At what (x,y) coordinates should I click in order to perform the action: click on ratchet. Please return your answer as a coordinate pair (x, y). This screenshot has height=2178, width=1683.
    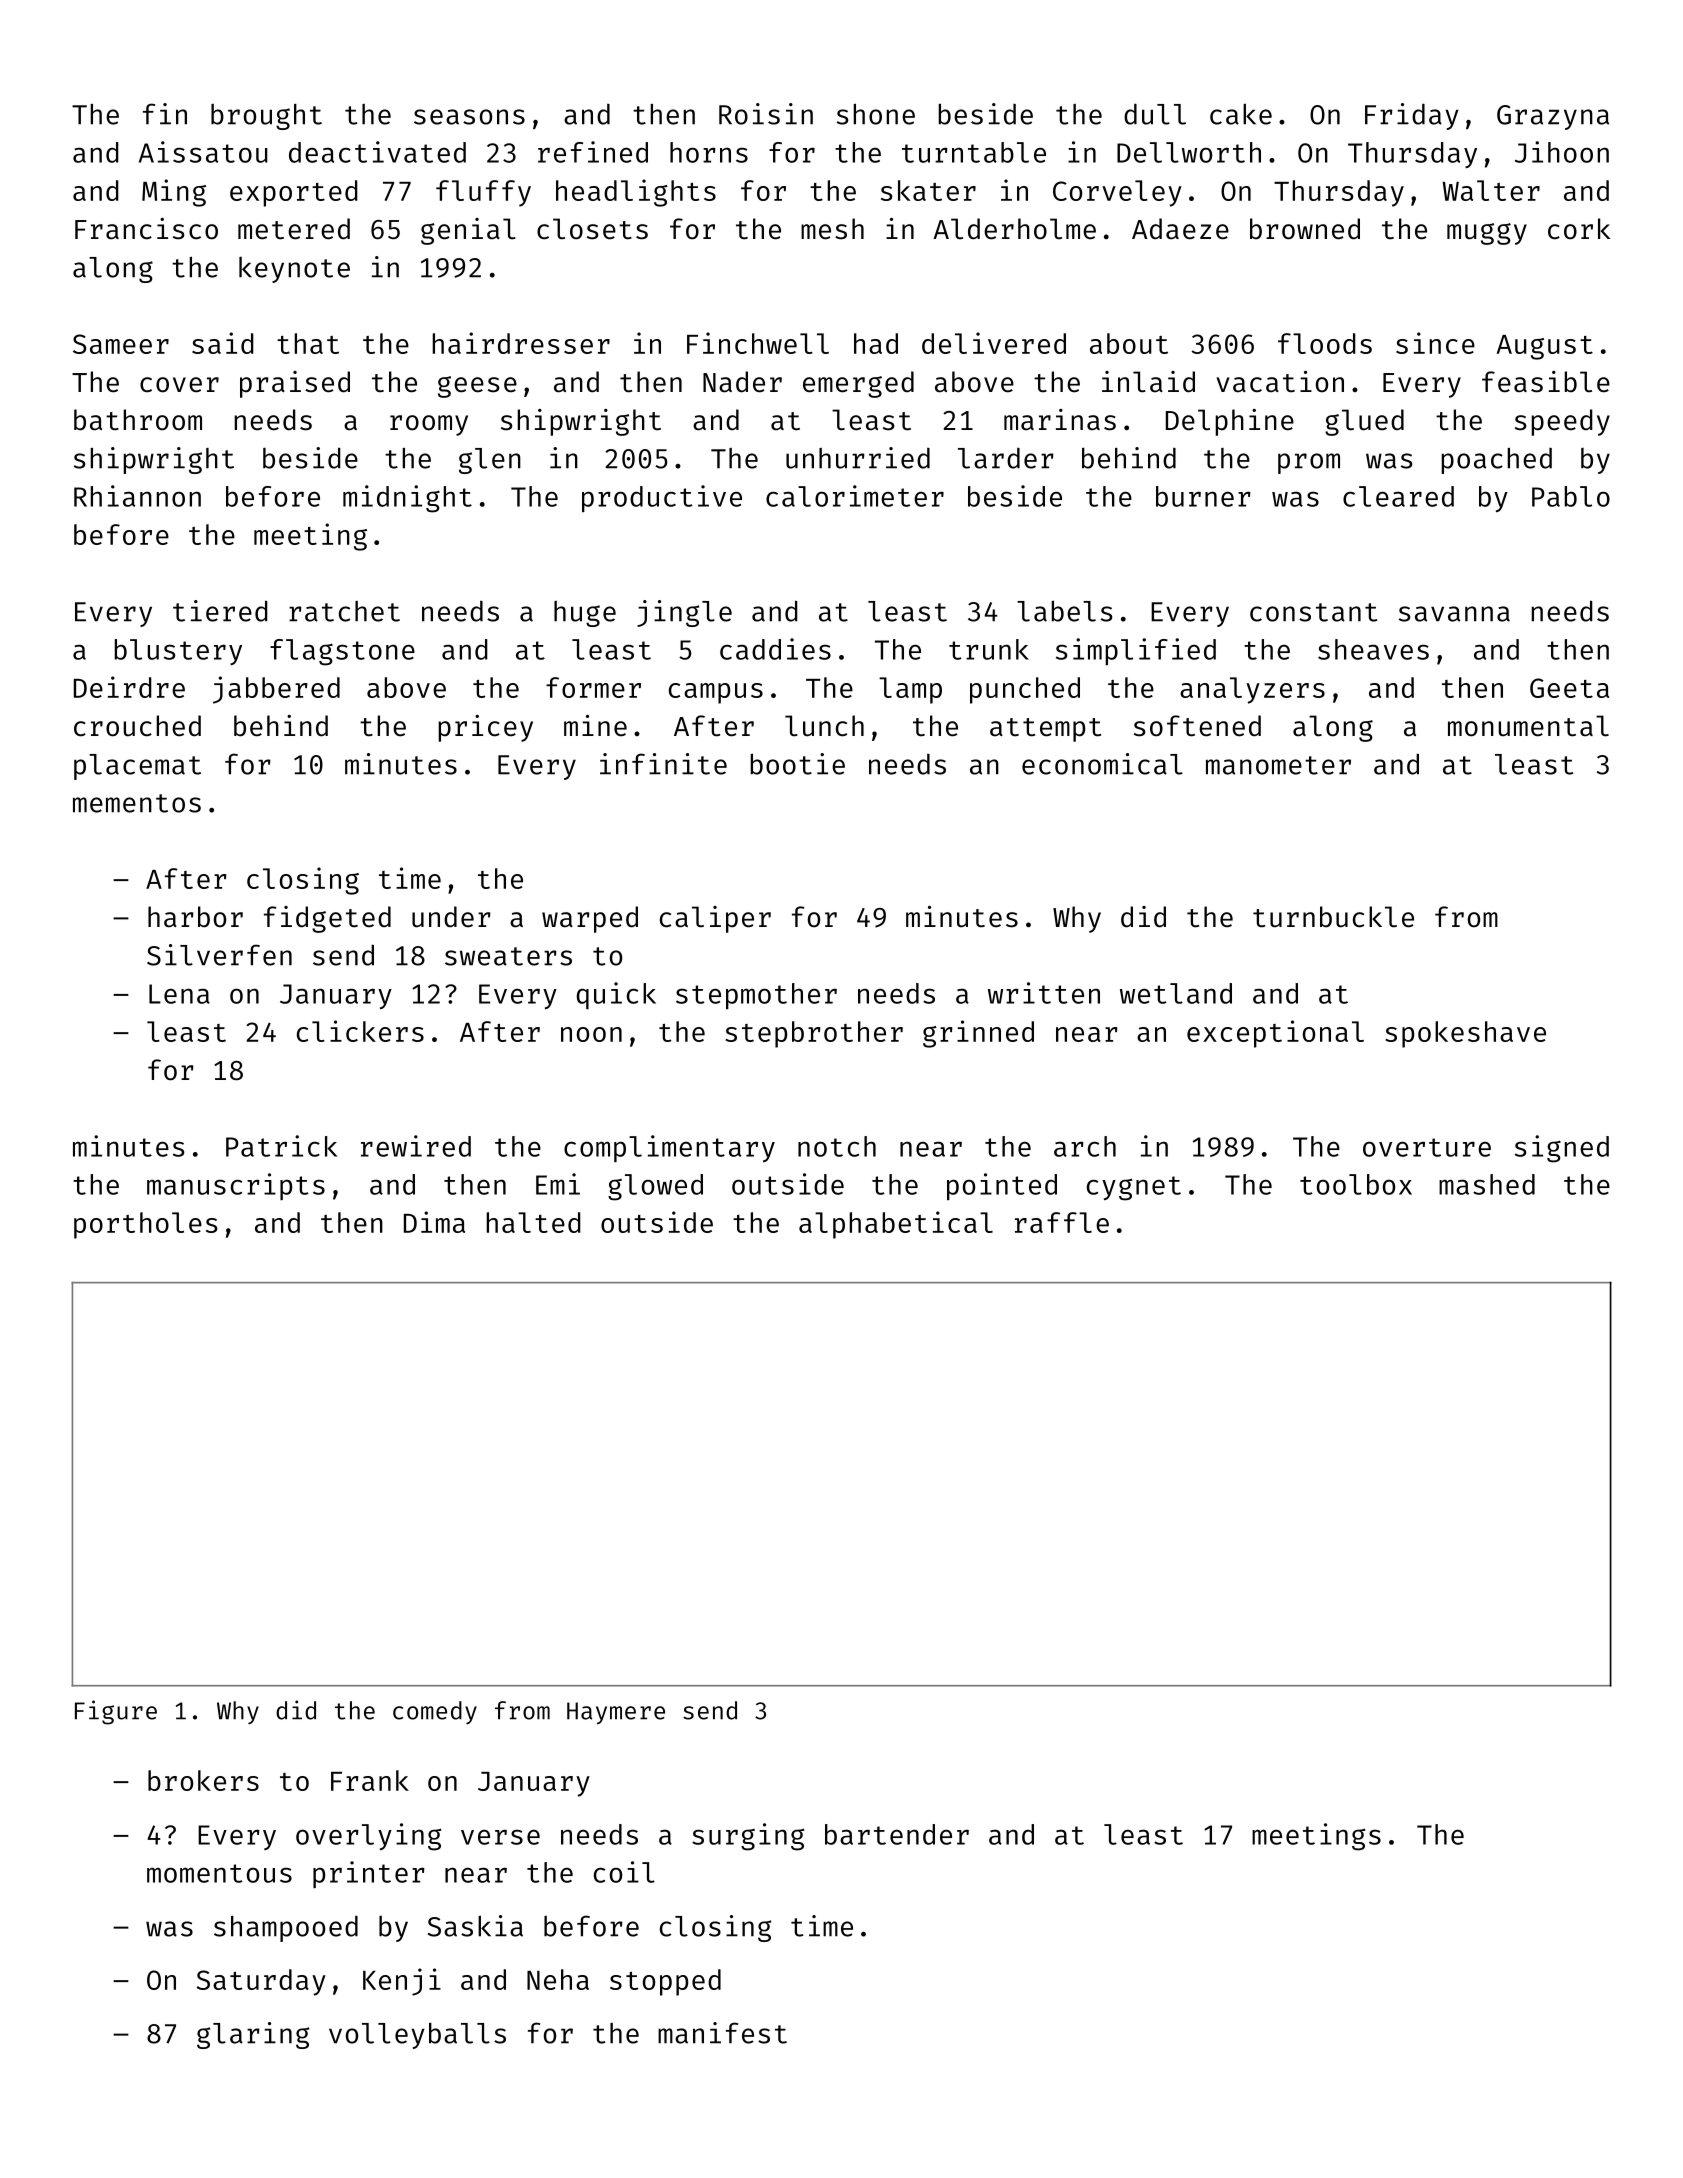
    Looking at the image, I should click on (344, 611).
